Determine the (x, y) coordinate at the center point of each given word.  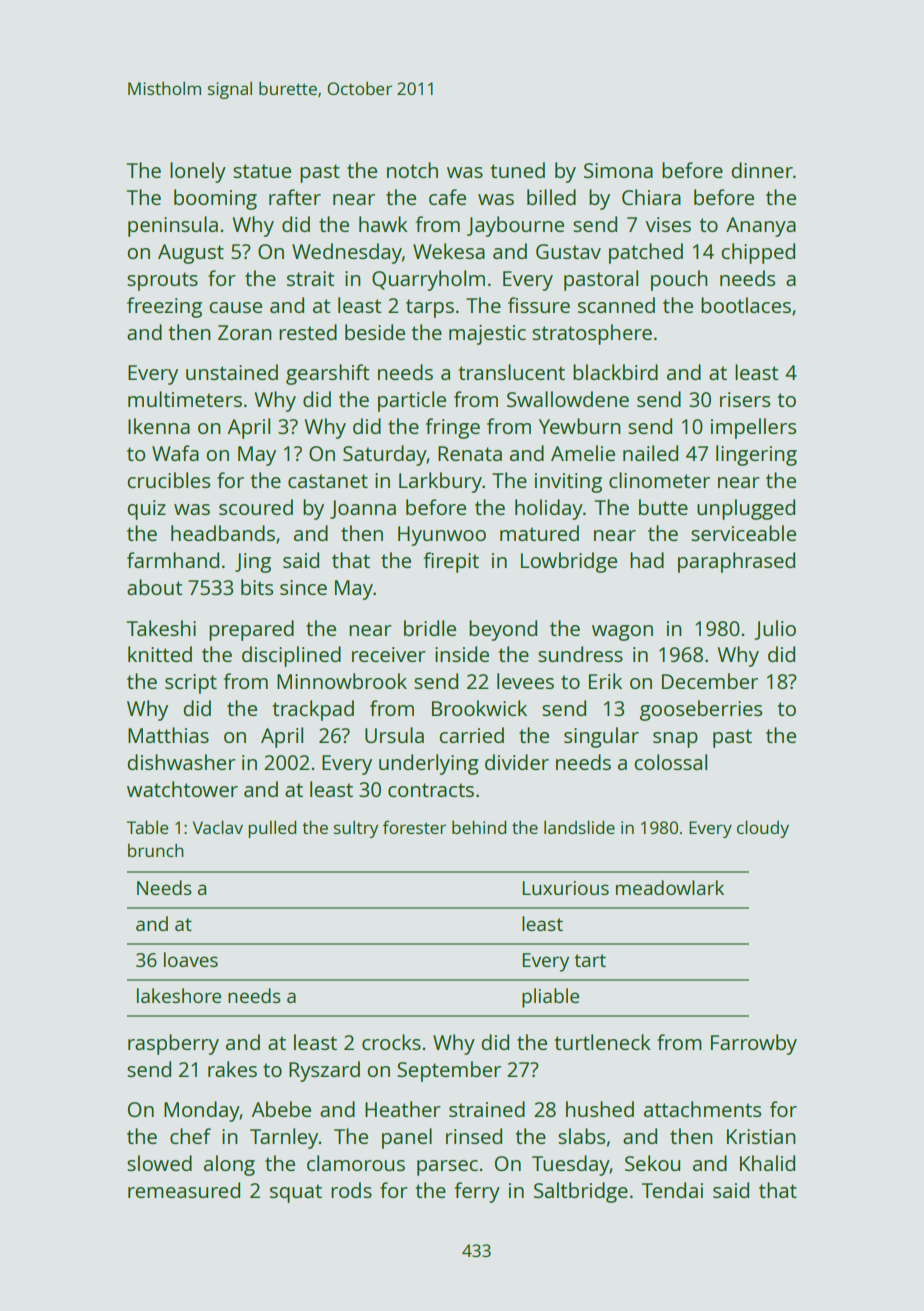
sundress (580, 654)
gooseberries (701, 710)
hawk (383, 224)
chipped (758, 253)
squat (296, 1193)
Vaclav (218, 827)
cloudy (763, 829)
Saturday (385, 455)
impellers (753, 428)
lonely (198, 172)
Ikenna (159, 426)
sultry (356, 829)
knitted (160, 654)
